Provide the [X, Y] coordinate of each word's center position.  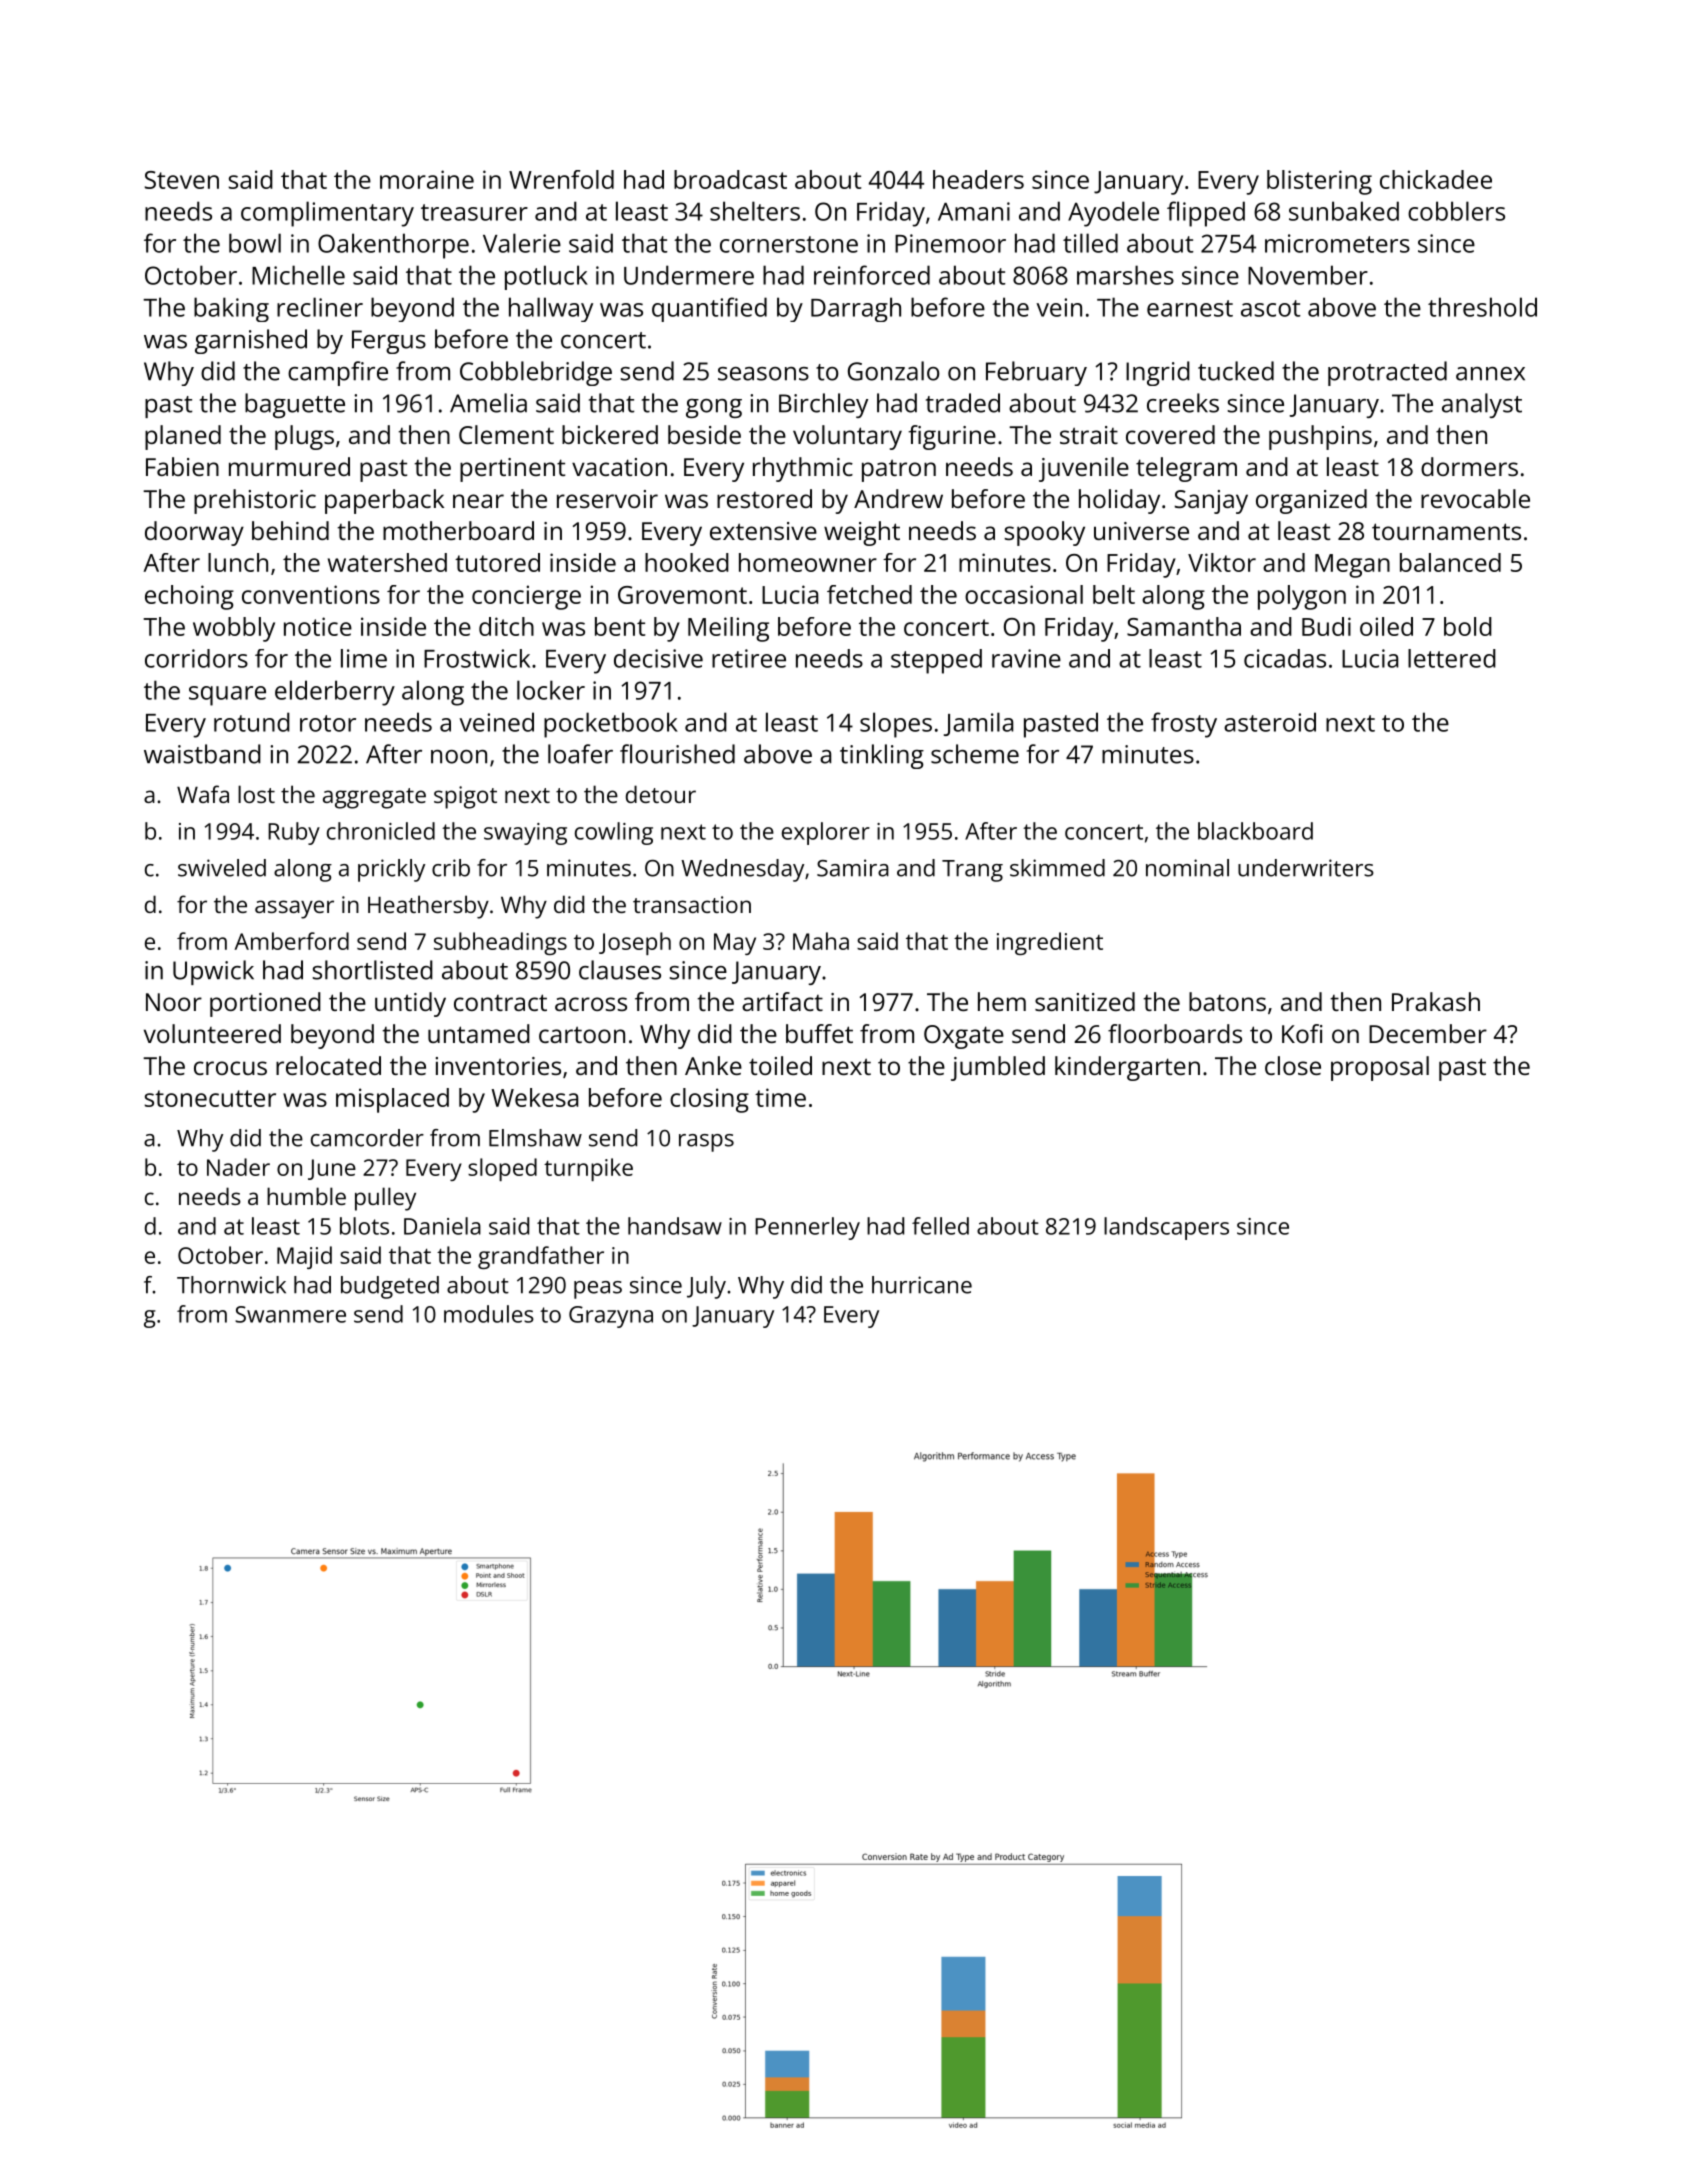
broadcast [730, 179]
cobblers [1456, 211]
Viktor [1222, 562]
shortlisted [372, 970]
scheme [975, 754]
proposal [1380, 1068]
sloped [502, 1169]
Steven [182, 180]
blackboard [1255, 831]
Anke [713, 1065]
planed [183, 437]
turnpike [588, 1169]
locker [551, 690]
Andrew [898, 498]
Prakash [1436, 1001]
